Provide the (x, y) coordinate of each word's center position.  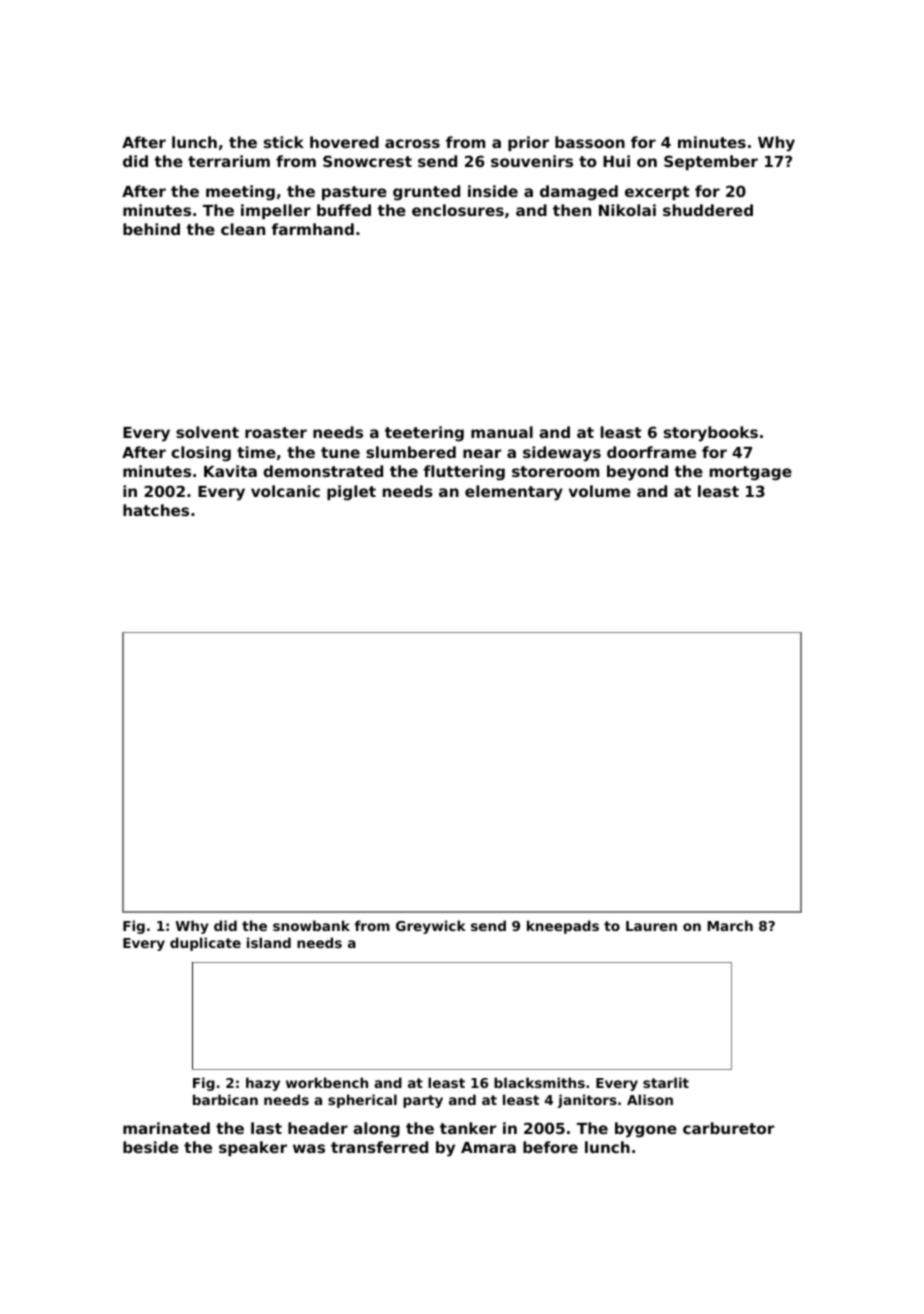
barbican (225, 1099)
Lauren (651, 926)
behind (151, 229)
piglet (351, 493)
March (730, 925)
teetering (424, 434)
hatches (156, 510)
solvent (207, 432)
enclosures (458, 210)
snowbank (311, 925)
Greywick (431, 927)
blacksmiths (539, 1082)
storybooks (711, 434)
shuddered (708, 210)
